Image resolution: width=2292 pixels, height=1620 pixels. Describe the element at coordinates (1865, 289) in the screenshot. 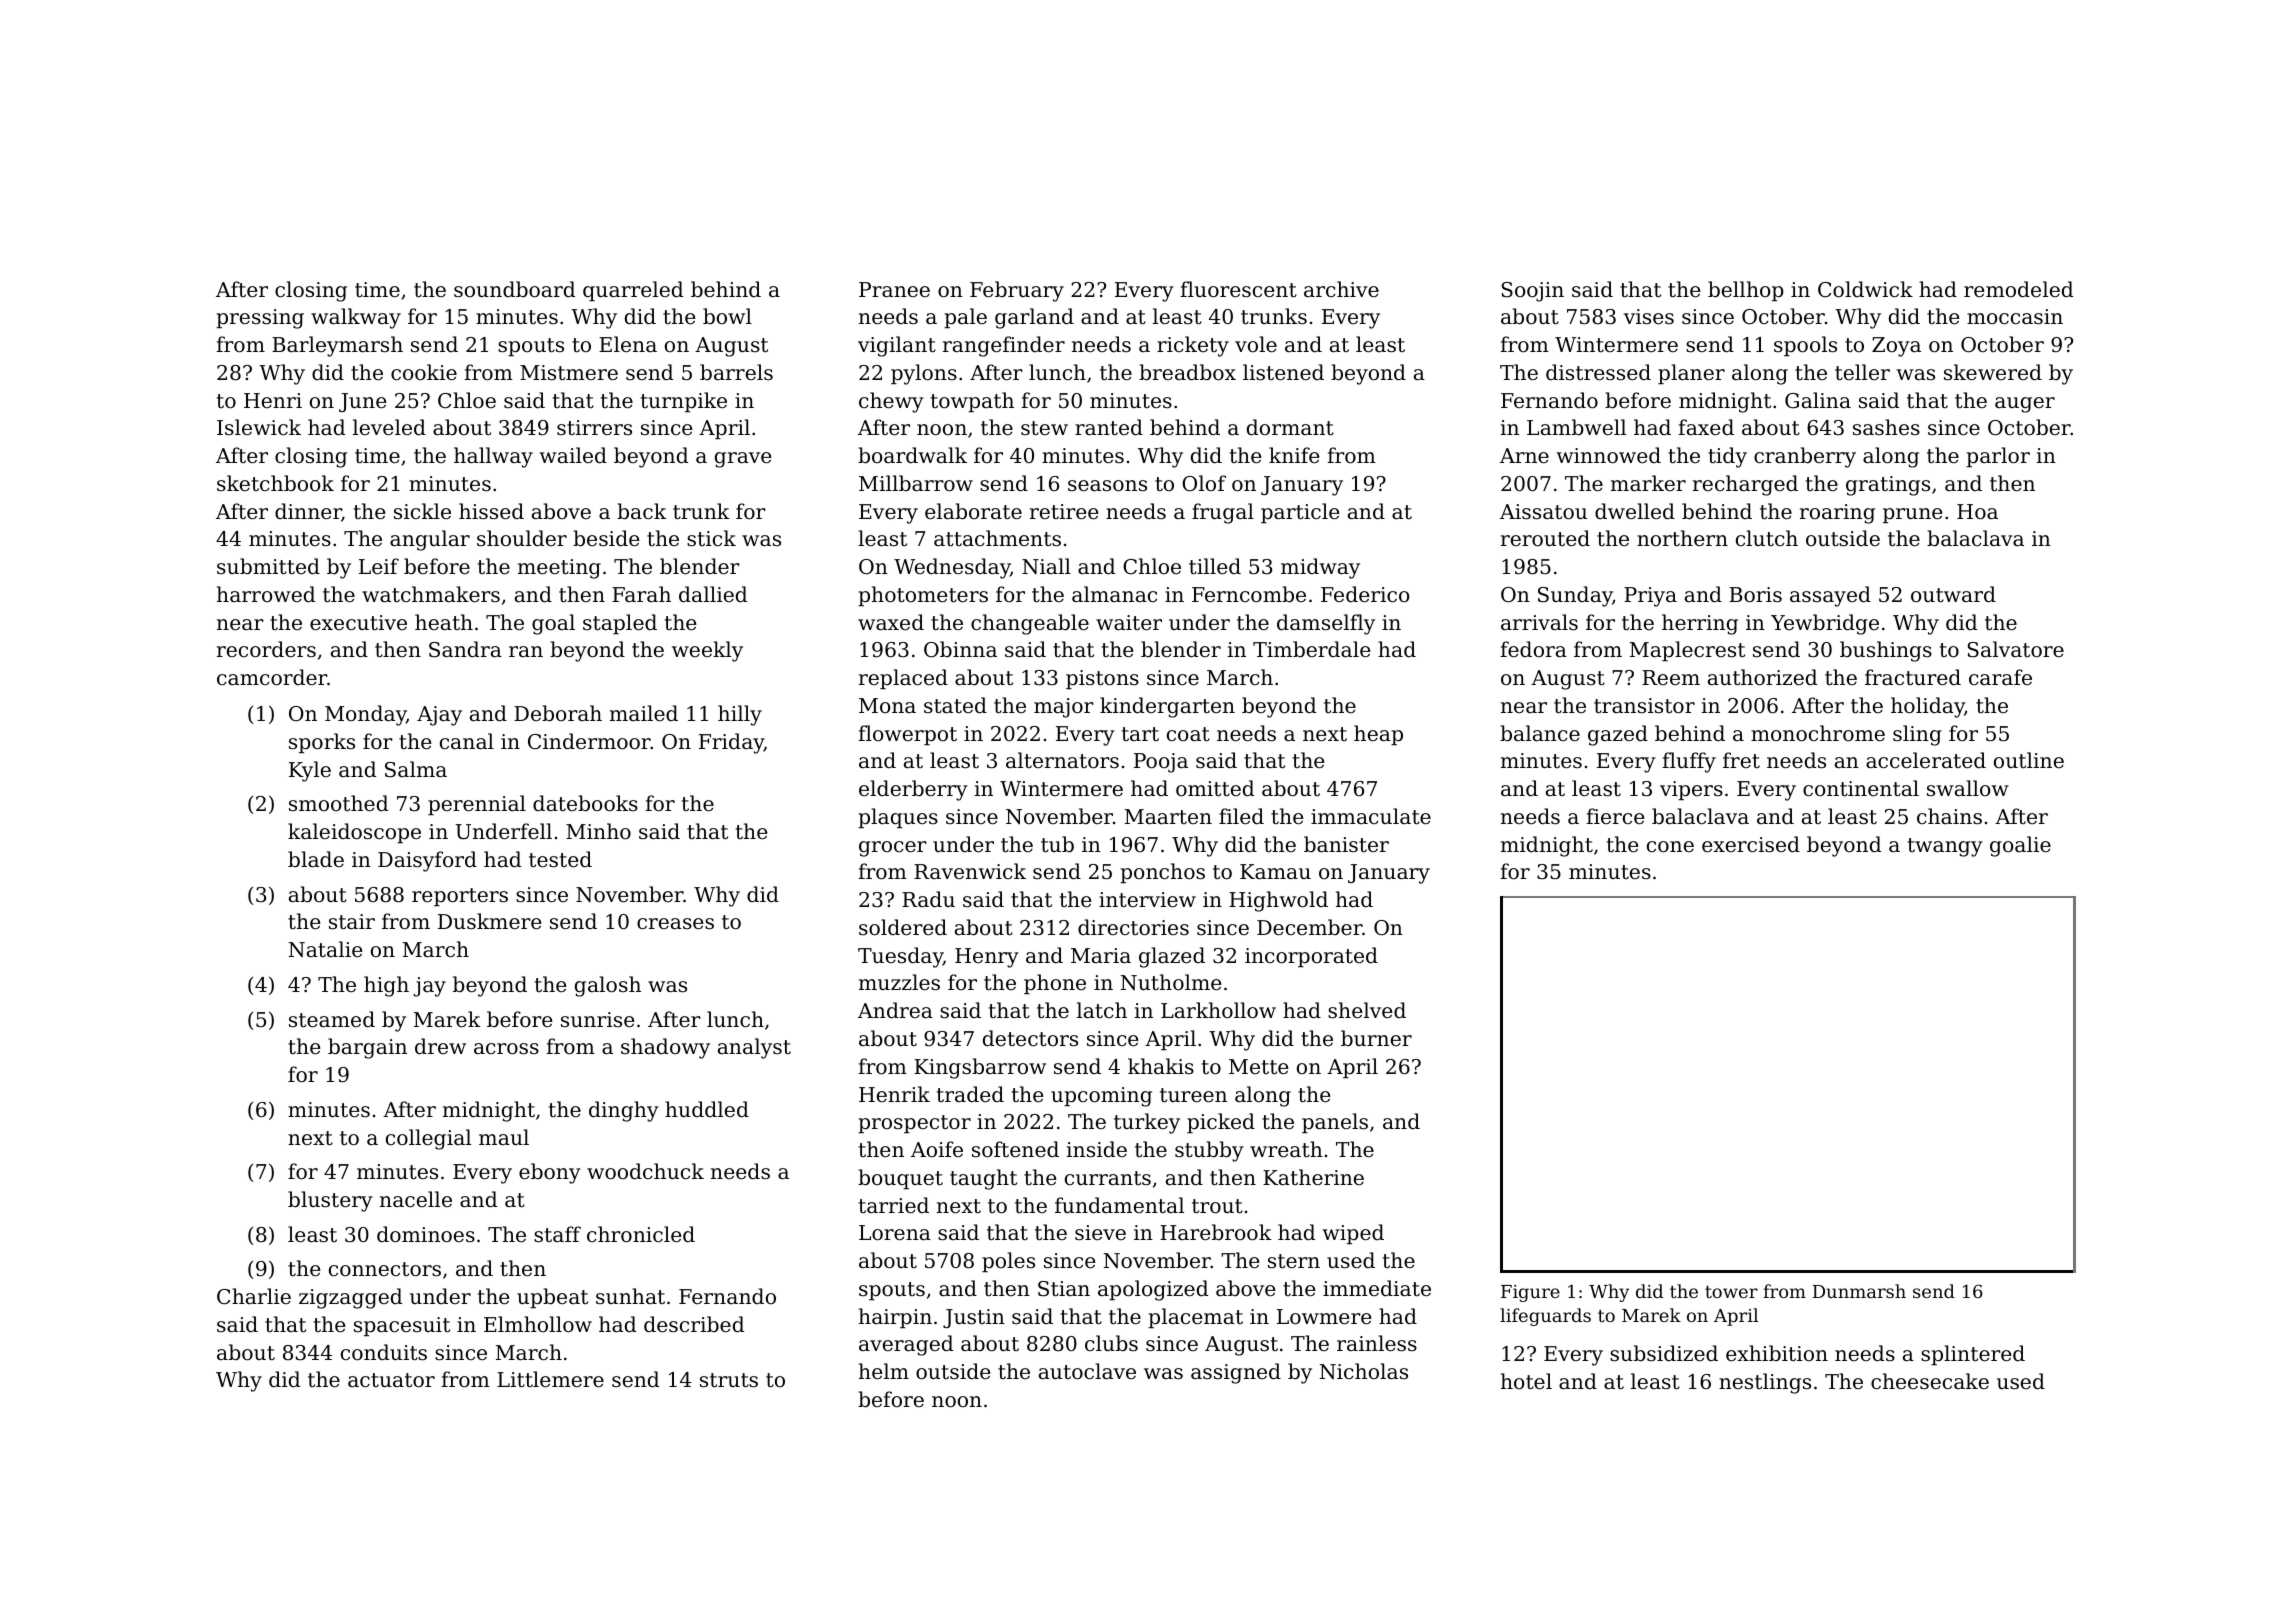

I see `Coldwick` at that location.
